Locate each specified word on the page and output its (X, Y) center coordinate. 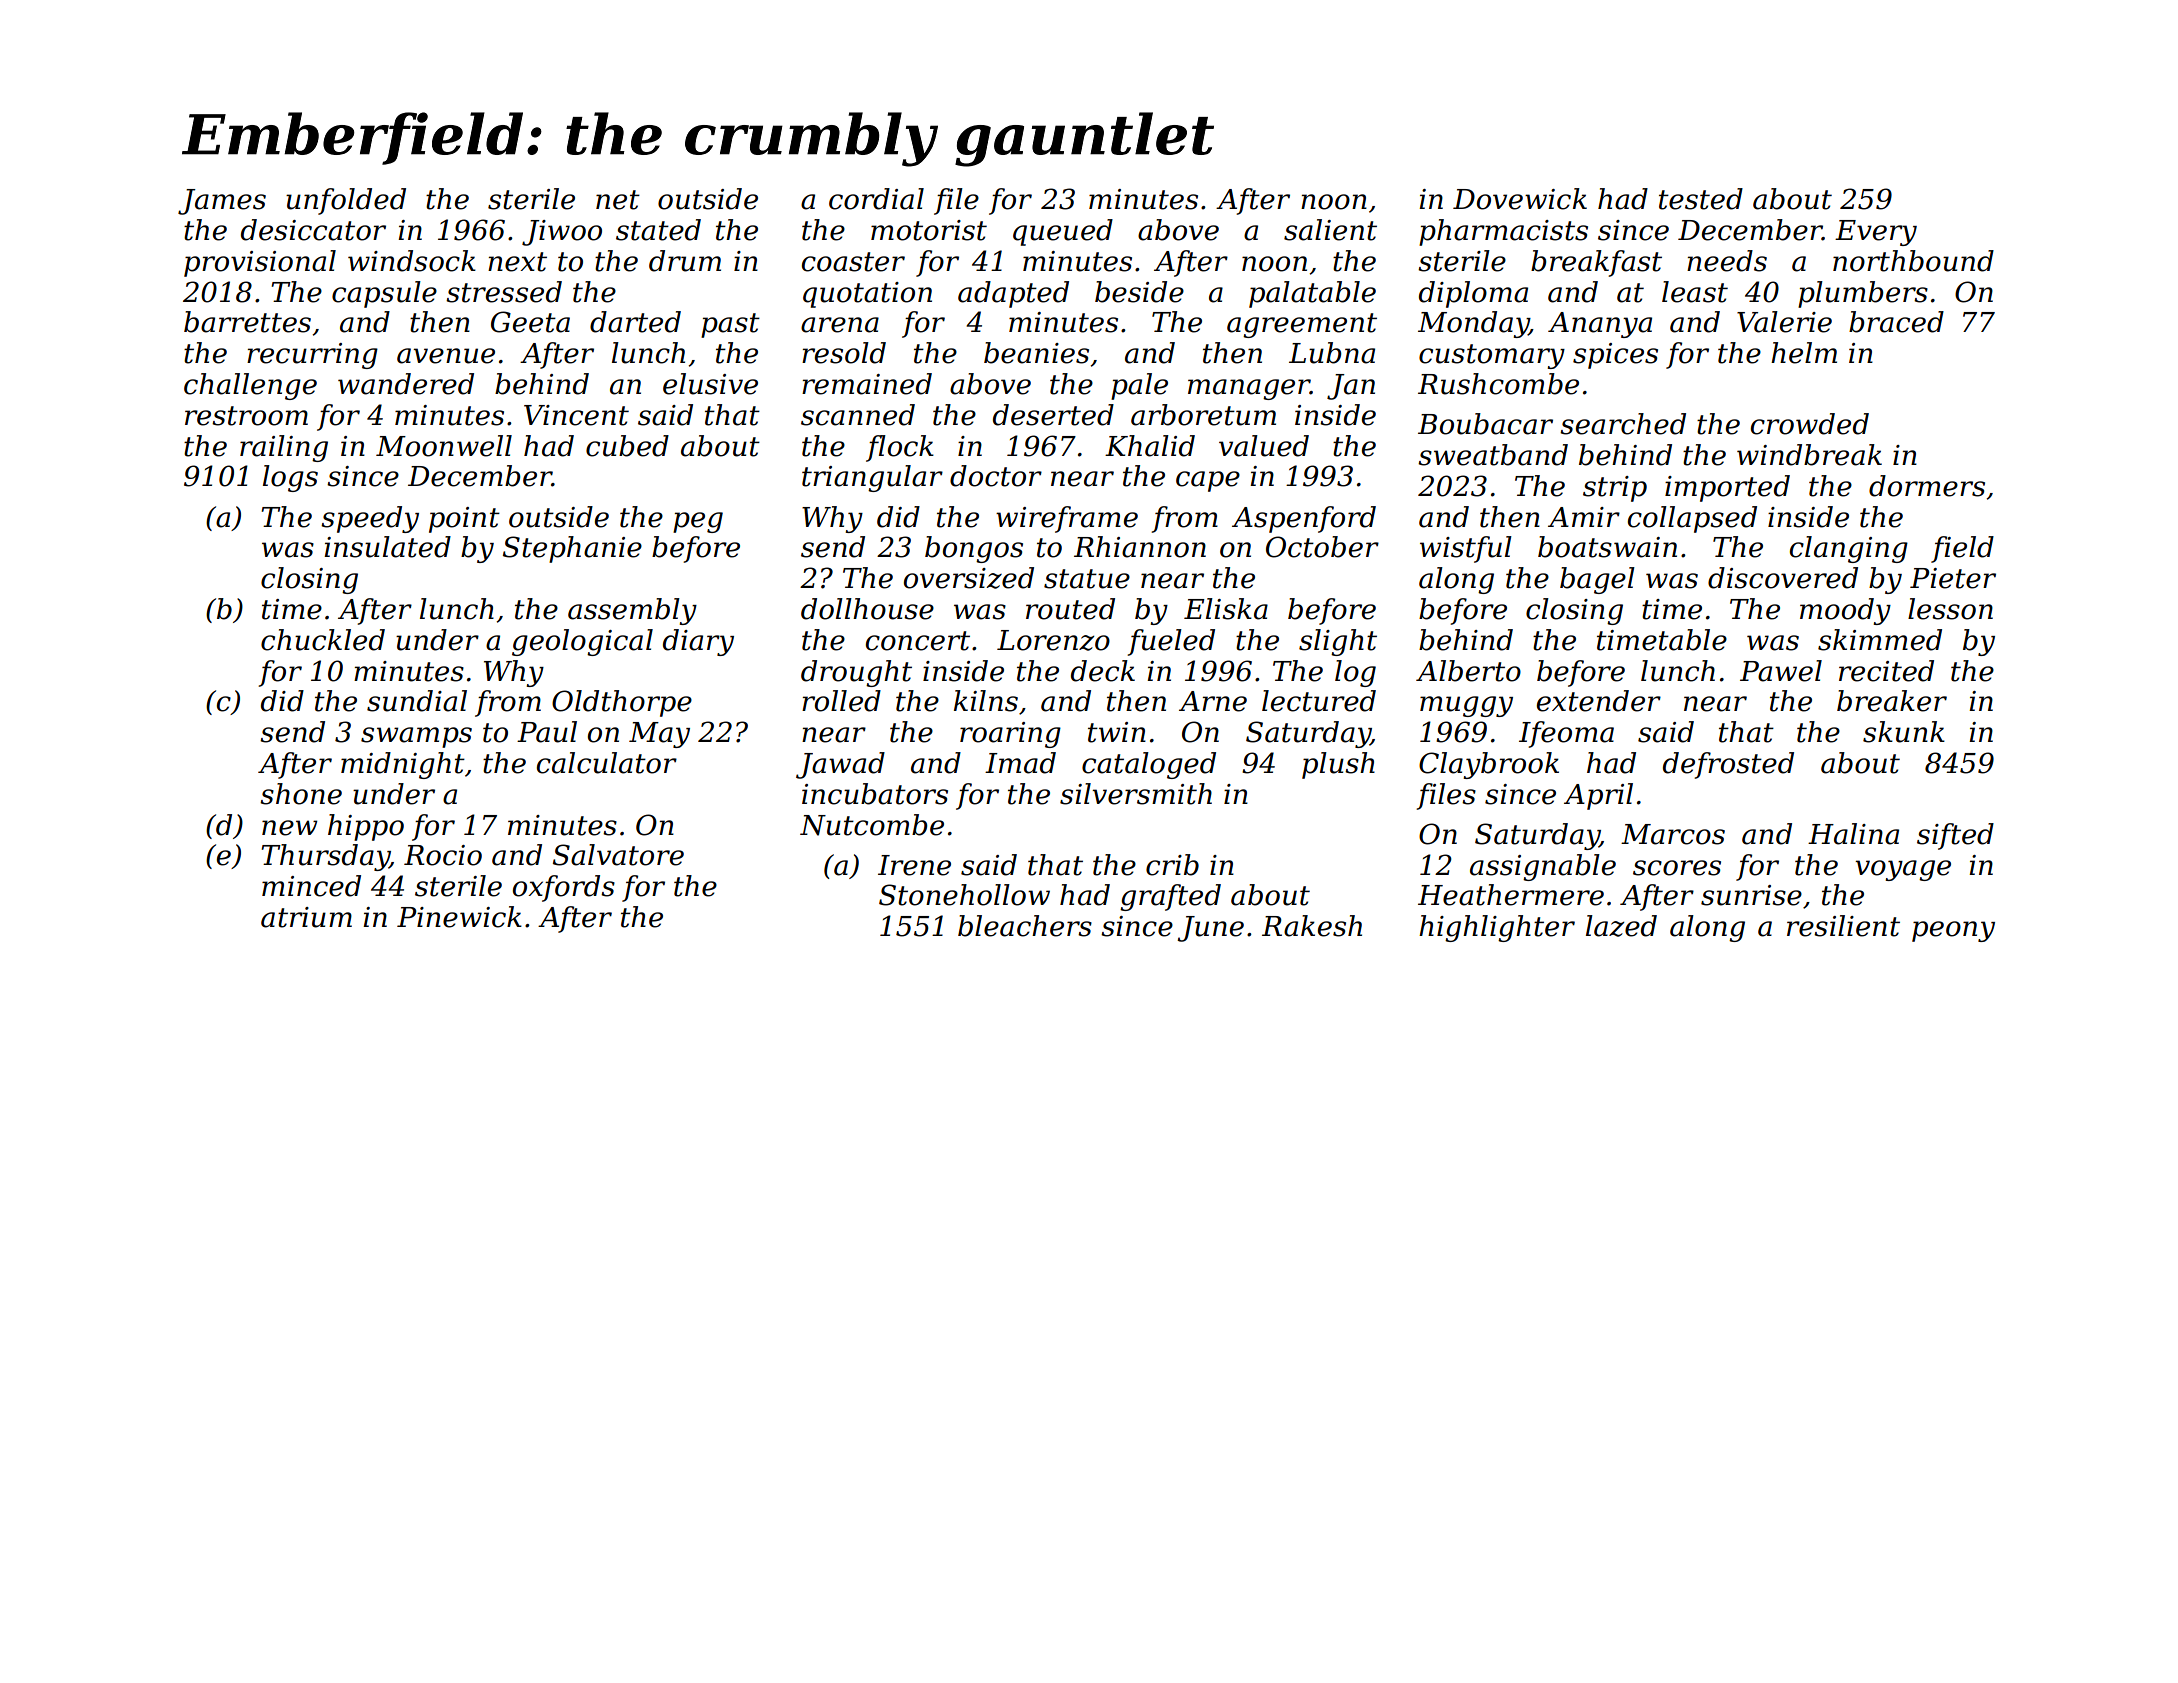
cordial (876, 199)
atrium (306, 917)
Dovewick (1520, 199)
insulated (387, 547)
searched (1623, 424)
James (222, 202)
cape (1208, 481)
